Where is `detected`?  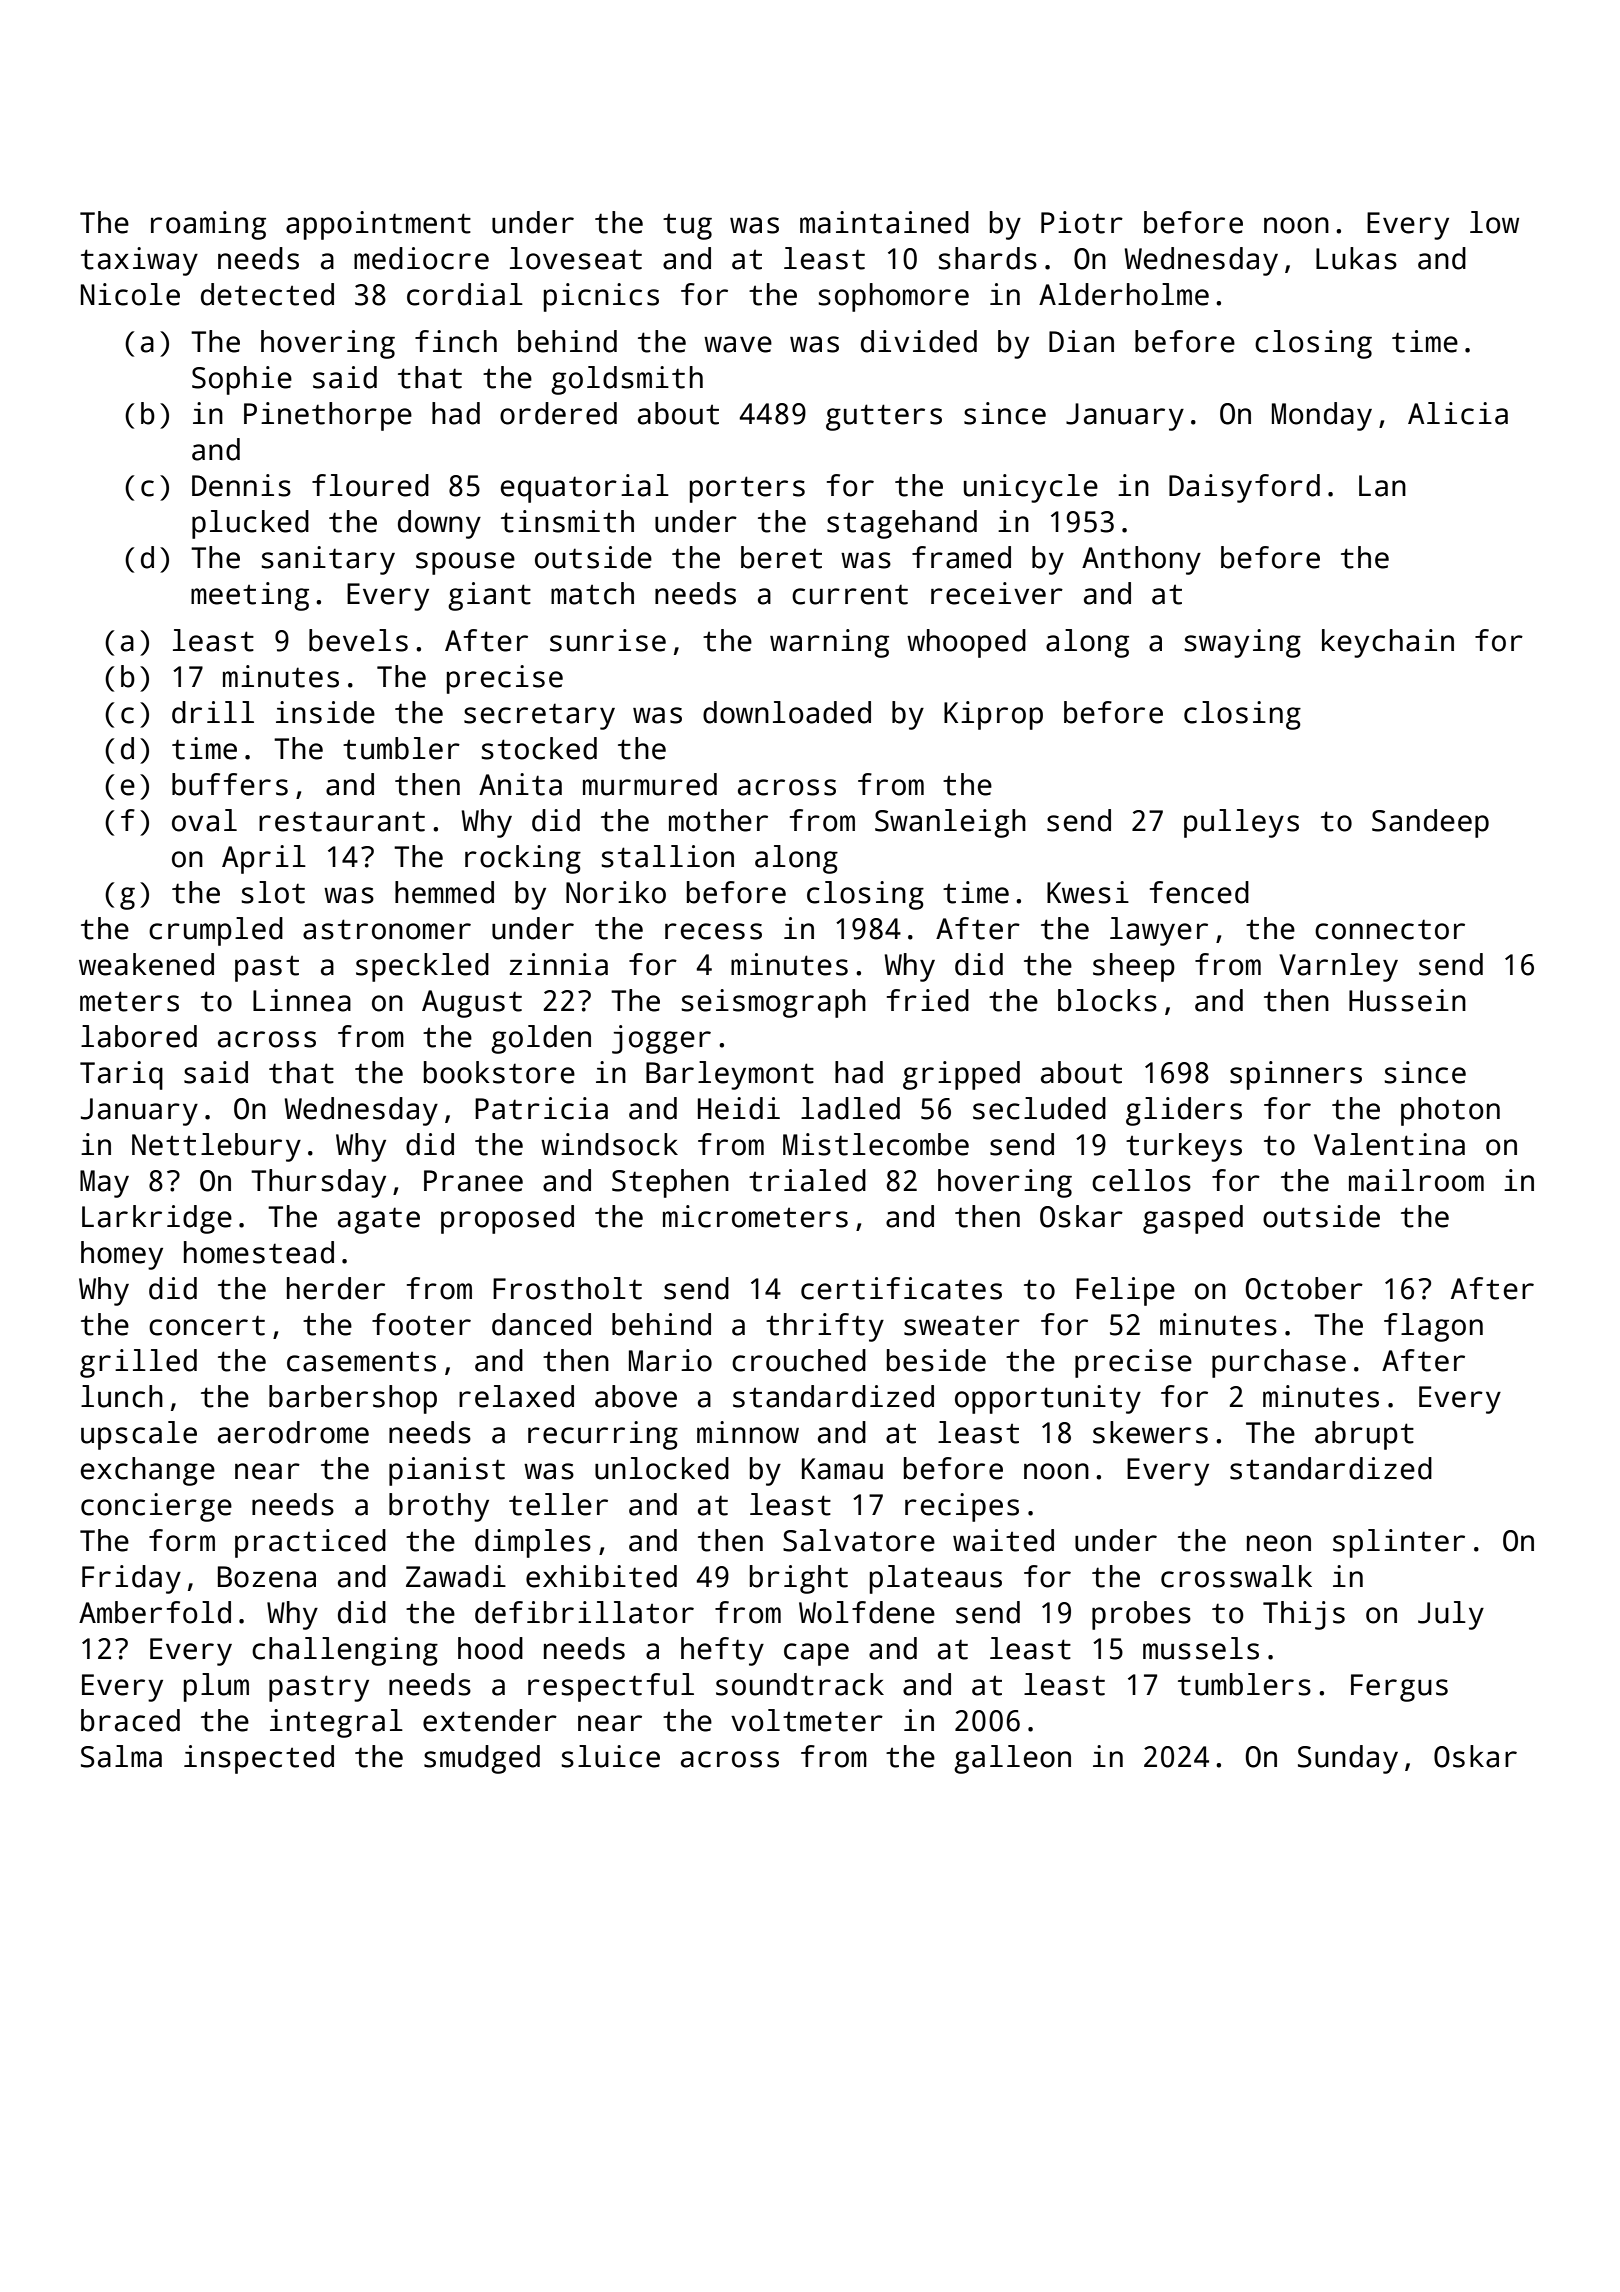
detected is located at coordinates (267, 294).
